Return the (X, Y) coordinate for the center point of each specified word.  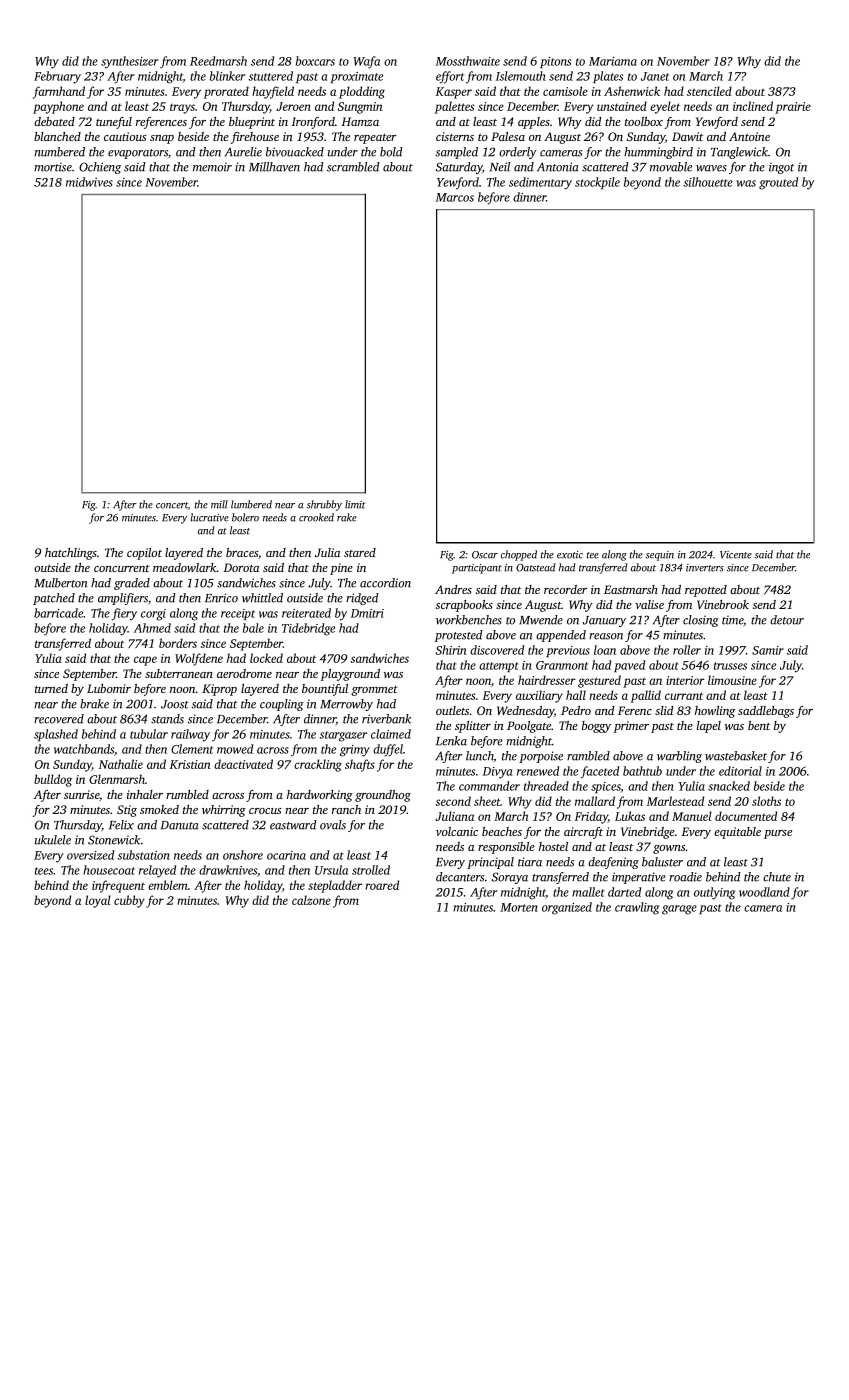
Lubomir (109, 688)
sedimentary (540, 183)
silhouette (708, 182)
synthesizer (130, 62)
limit (355, 504)
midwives (89, 182)
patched (54, 599)
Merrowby (346, 705)
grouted (778, 183)
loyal (98, 901)
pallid (646, 696)
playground (350, 675)
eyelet (665, 107)
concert (172, 505)
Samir (768, 650)
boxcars (315, 61)
